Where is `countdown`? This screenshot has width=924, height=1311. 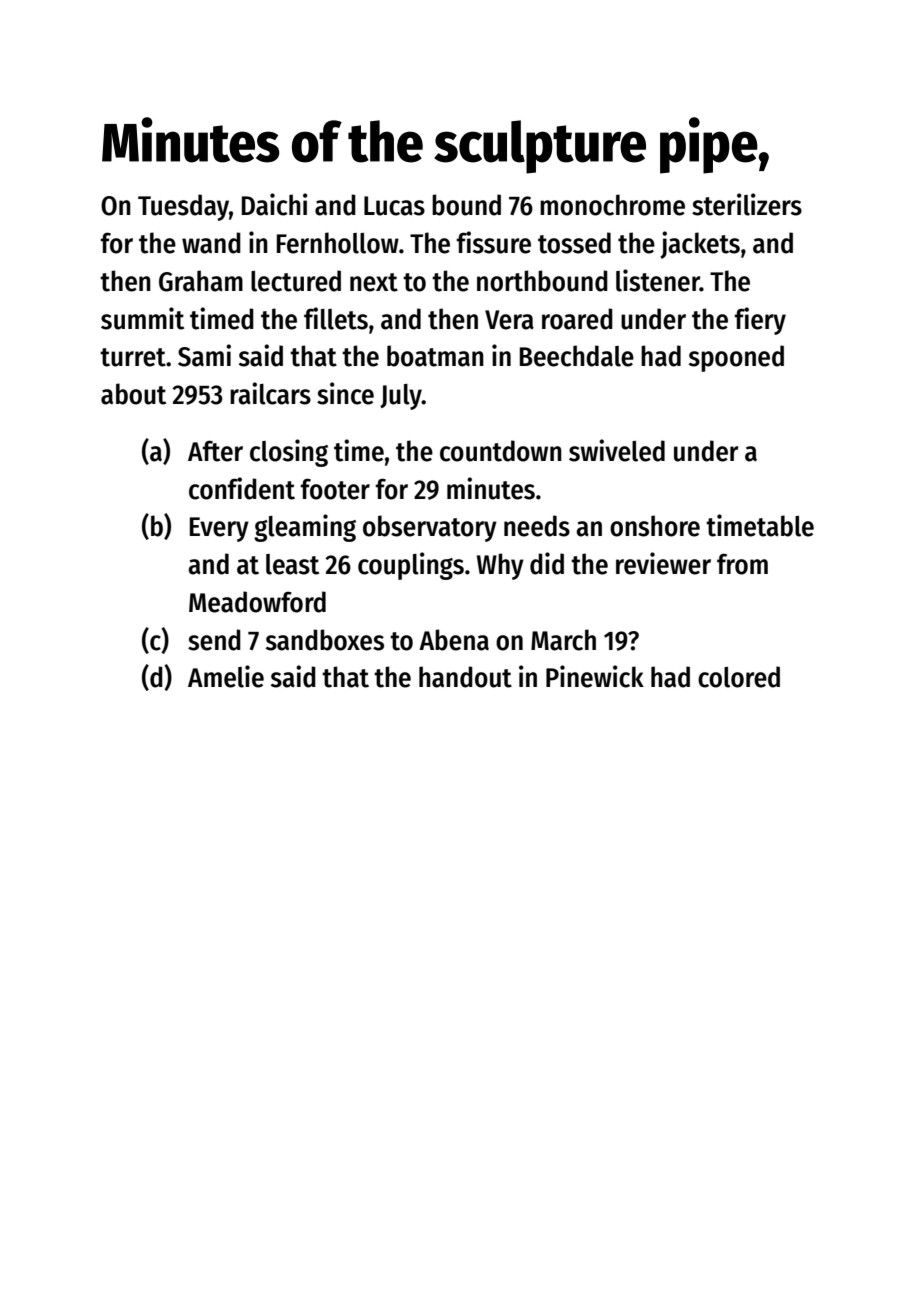
countdown is located at coordinates (501, 451).
